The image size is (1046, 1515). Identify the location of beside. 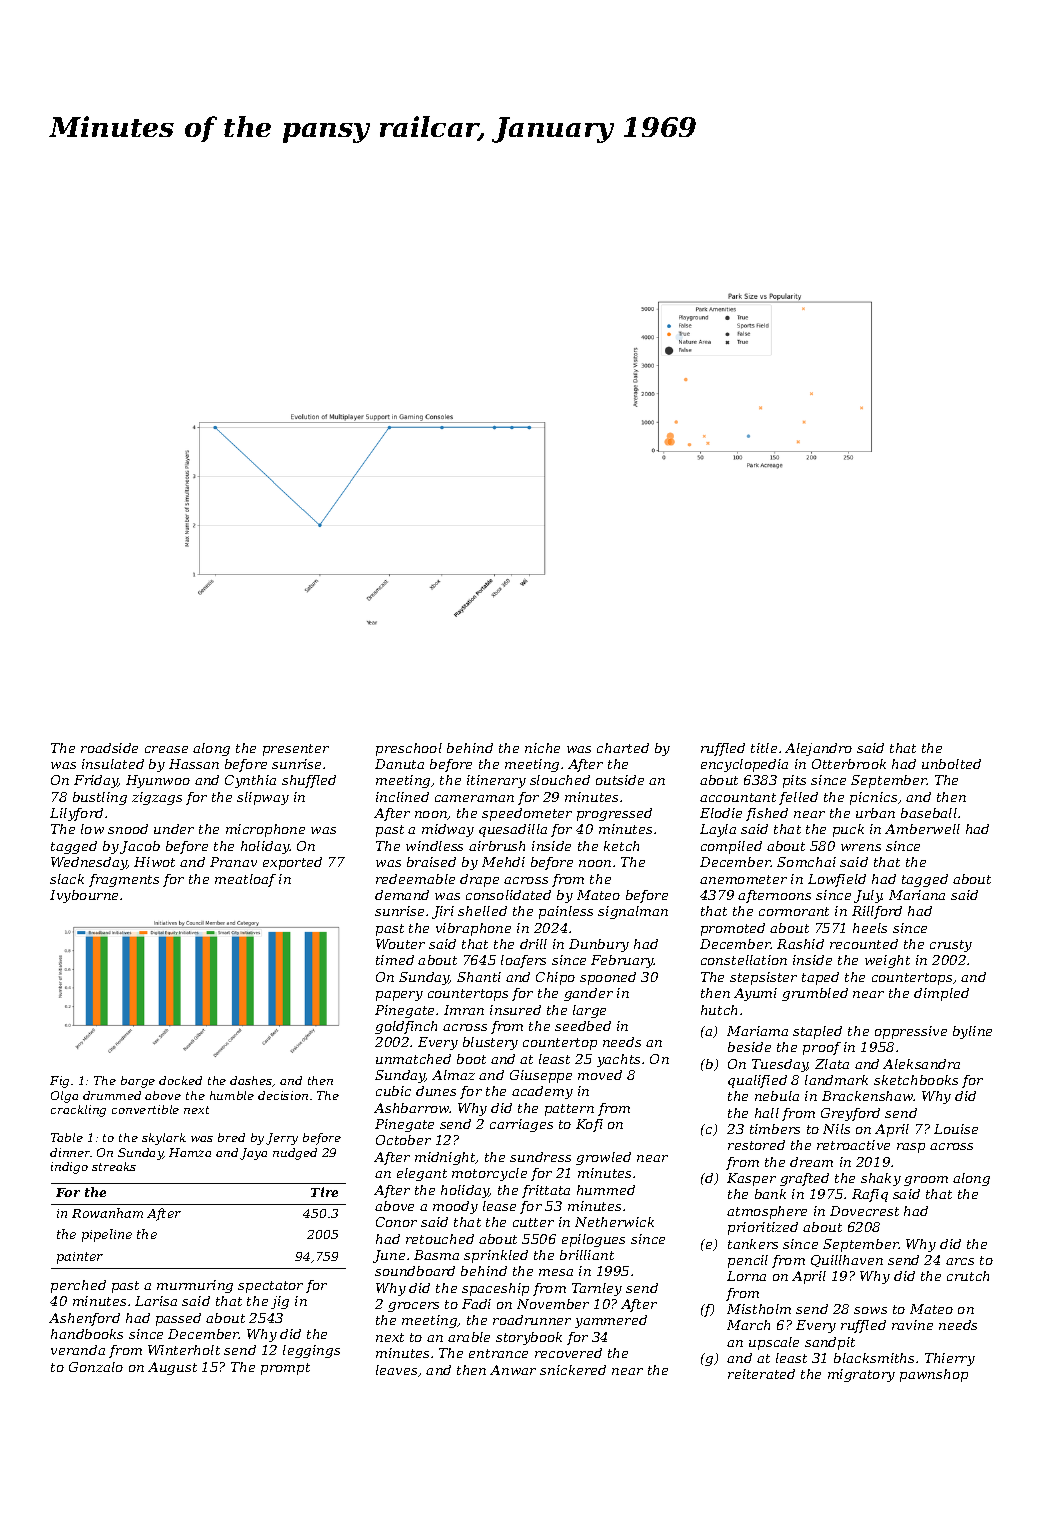
(749, 1047).
